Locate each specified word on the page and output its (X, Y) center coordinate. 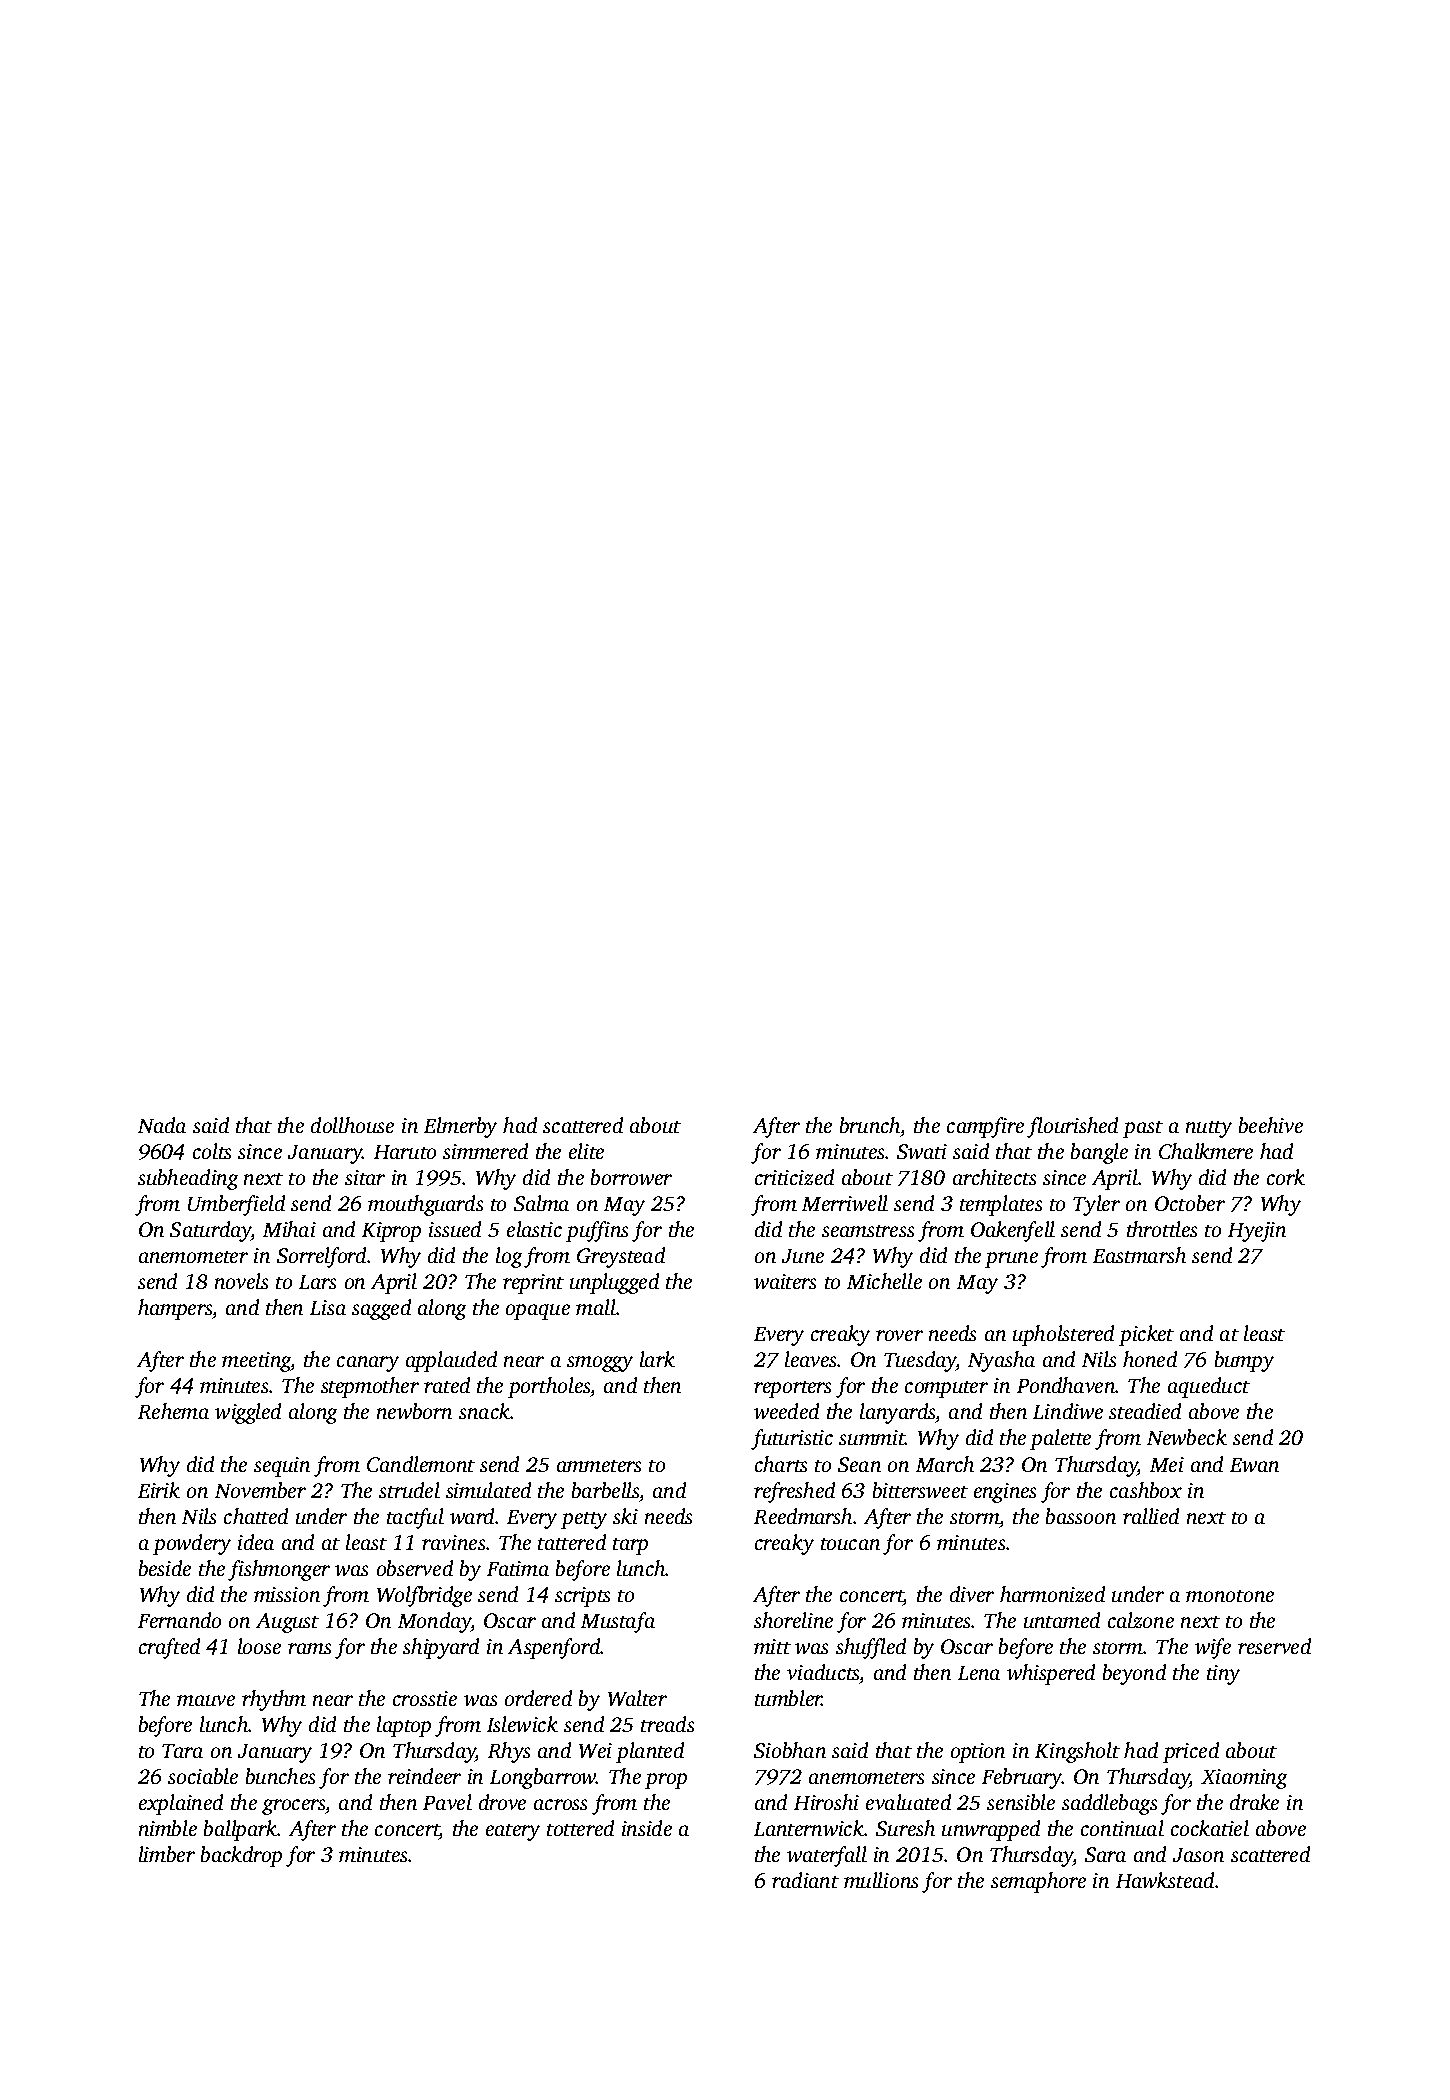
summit (872, 1437)
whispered (1051, 1674)
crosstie (425, 1698)
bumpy (1244, 1361)
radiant (805, 1880)
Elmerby (460, 1127)
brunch (870, 1125)
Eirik (159, 1490)
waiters (785, 1281)
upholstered (1063, 1335)
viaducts (823, 1672)
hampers (175, 1309)
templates (1001, 1205)
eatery (513, 1832)
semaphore (1038, 1882)
